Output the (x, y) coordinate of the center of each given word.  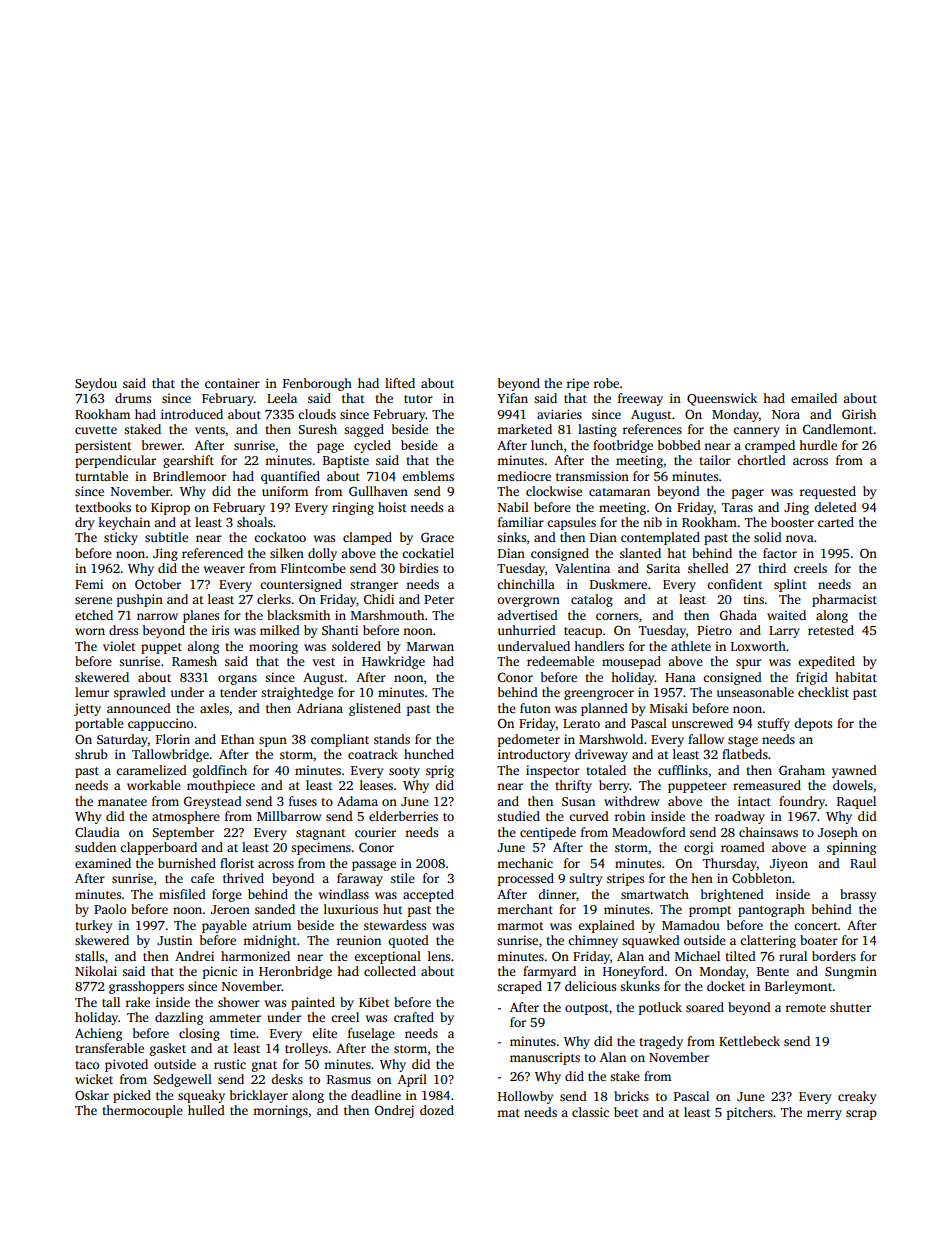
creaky (857, 1097)
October (158, 584)
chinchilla (526, 584)
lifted (400, 383)
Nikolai (96, 971)
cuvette (96, 430)
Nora (786, 414)
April (412, 1080)
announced (139, 708)
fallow (706, 739)
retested (831, 630)
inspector (553, 771)
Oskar (92, 1095)
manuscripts (545, 1058)
